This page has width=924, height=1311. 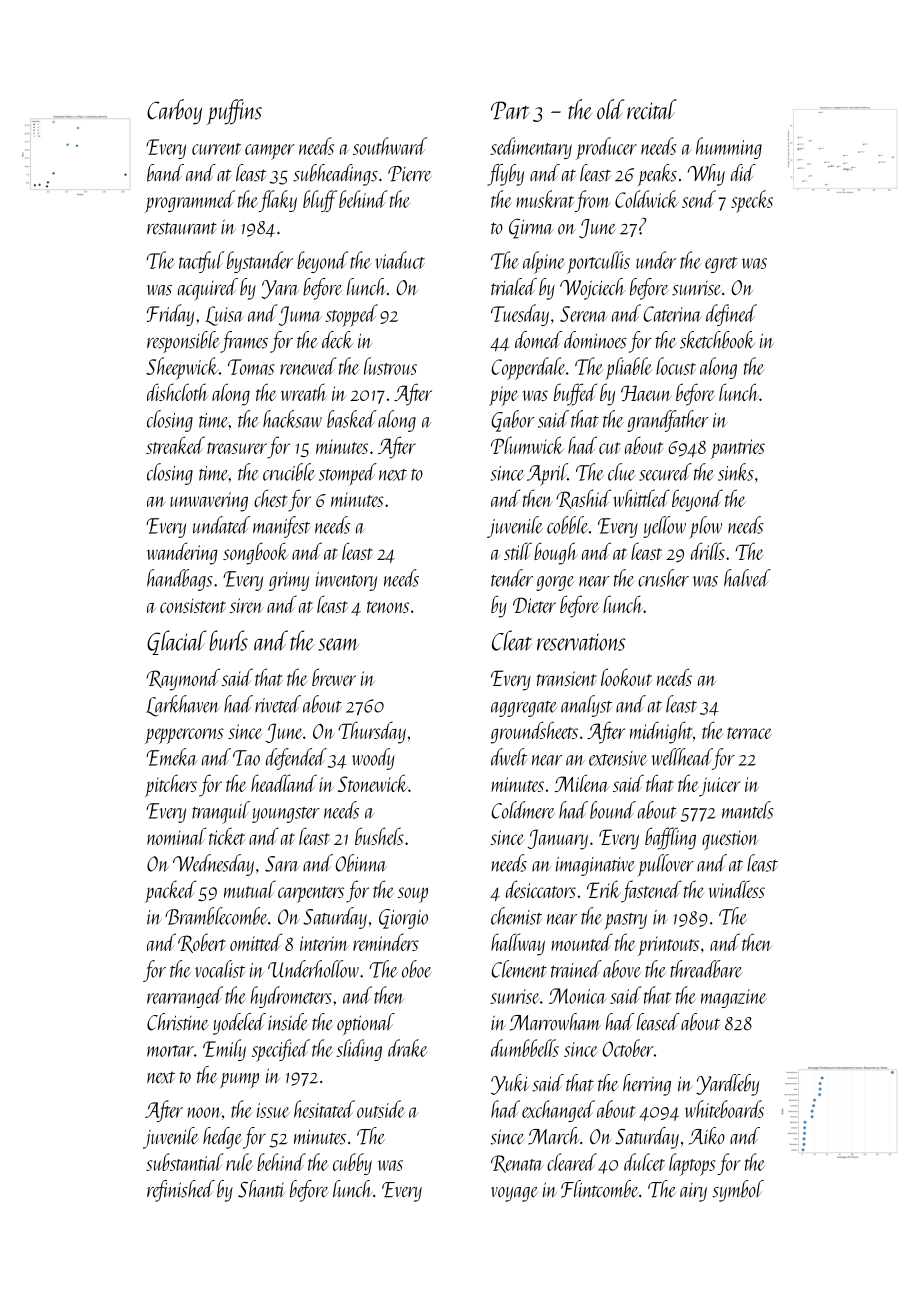 What do you see at coordinates (320, 201) in the page?
I see `bluff` at bounding box center [320, 201].
